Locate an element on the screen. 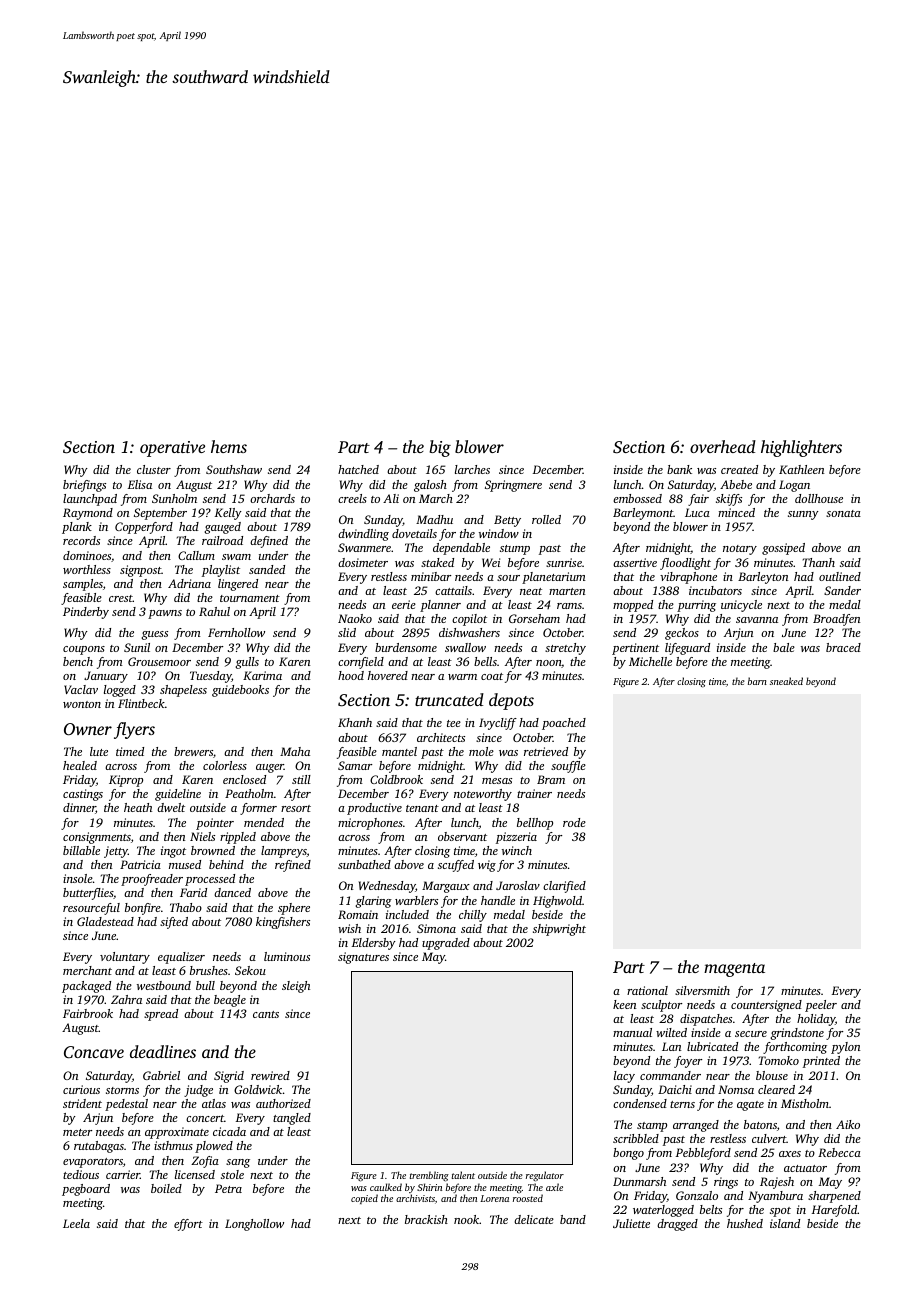 This screenshot has width=924, height=1308. lifeguard is located at coordinates (687, 649).
